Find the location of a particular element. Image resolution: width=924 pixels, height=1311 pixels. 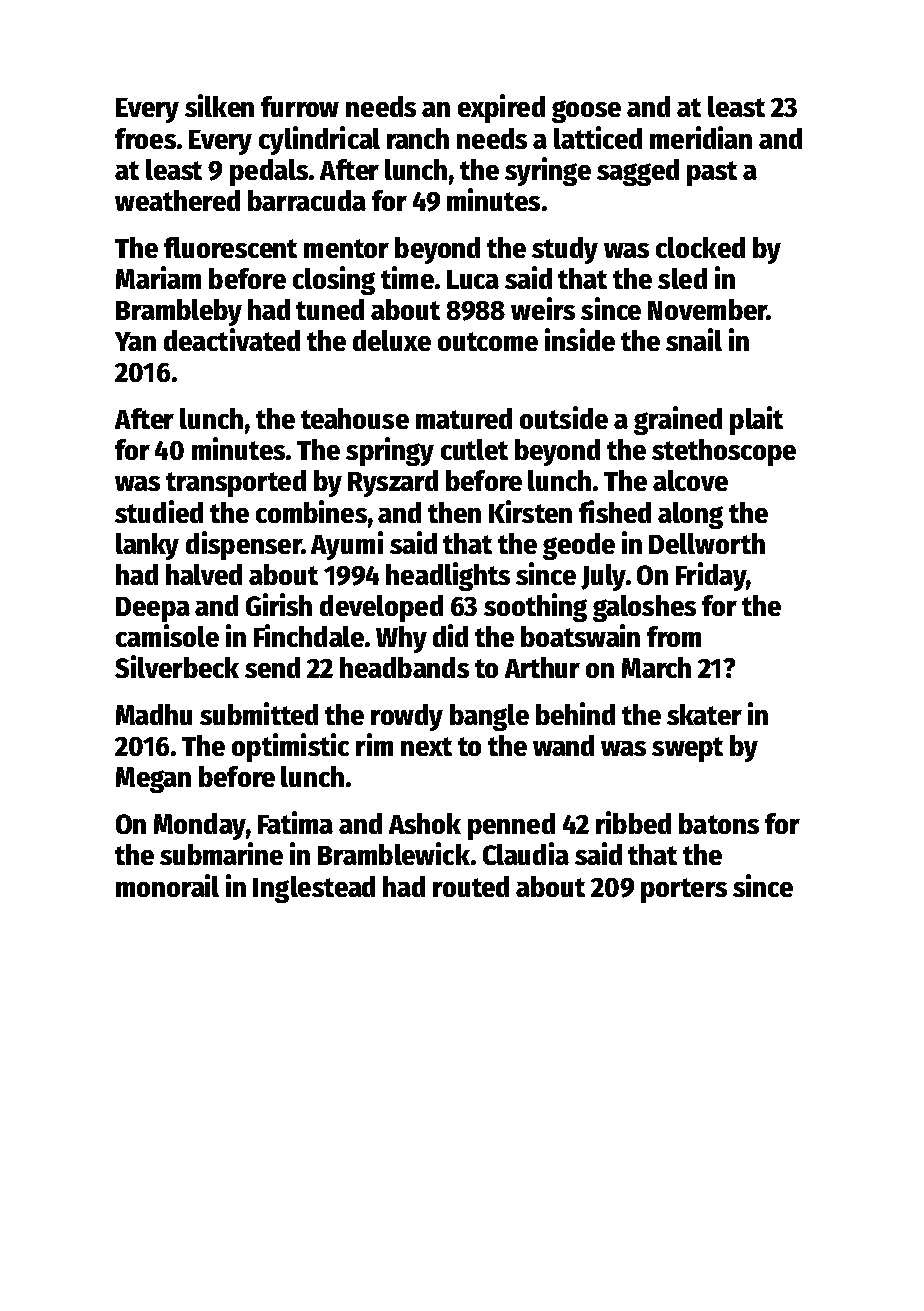

Megan is located at coordinates (153, 780).
